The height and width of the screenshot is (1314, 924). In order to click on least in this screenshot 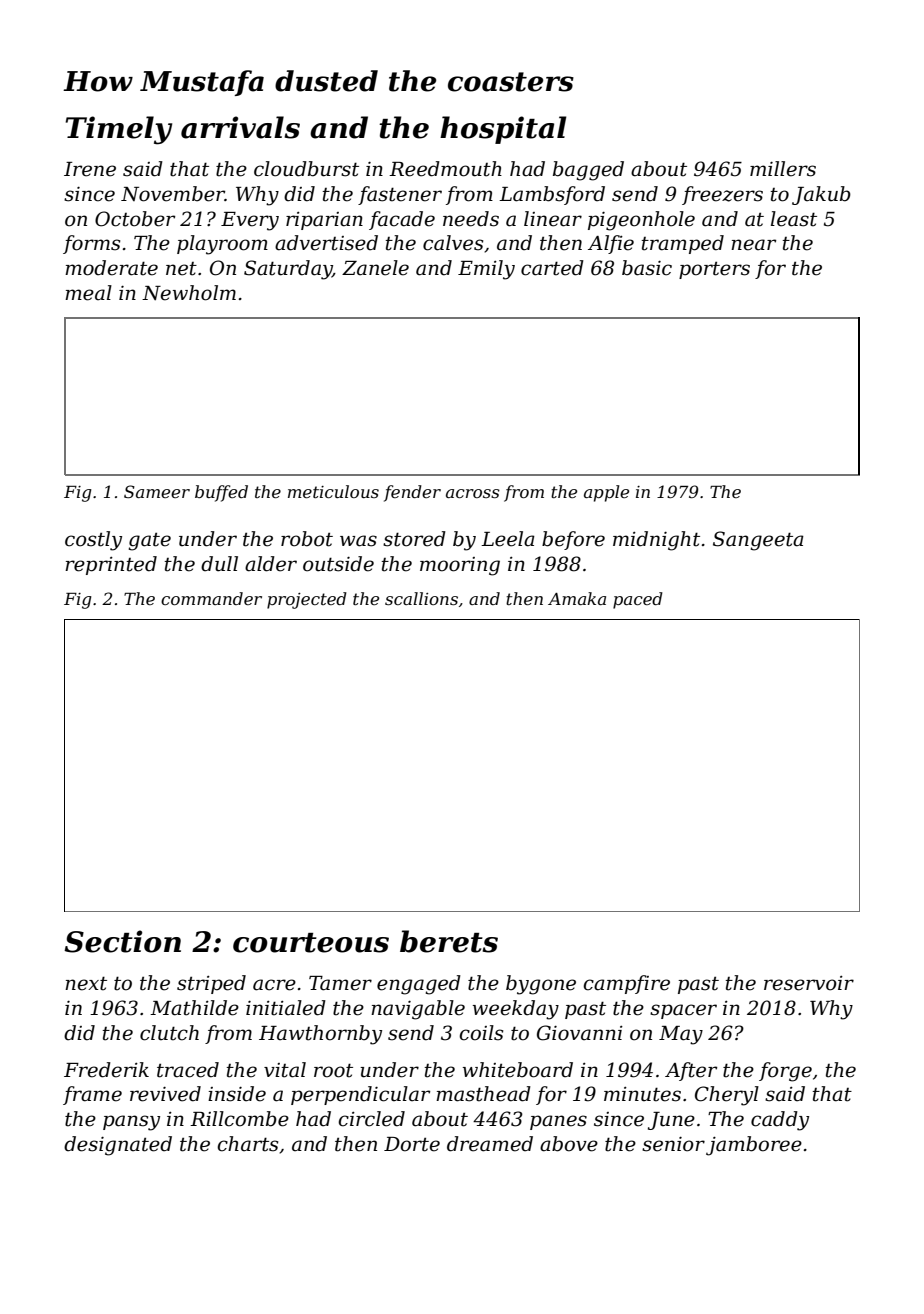, I will do `click(794, 219)`.
